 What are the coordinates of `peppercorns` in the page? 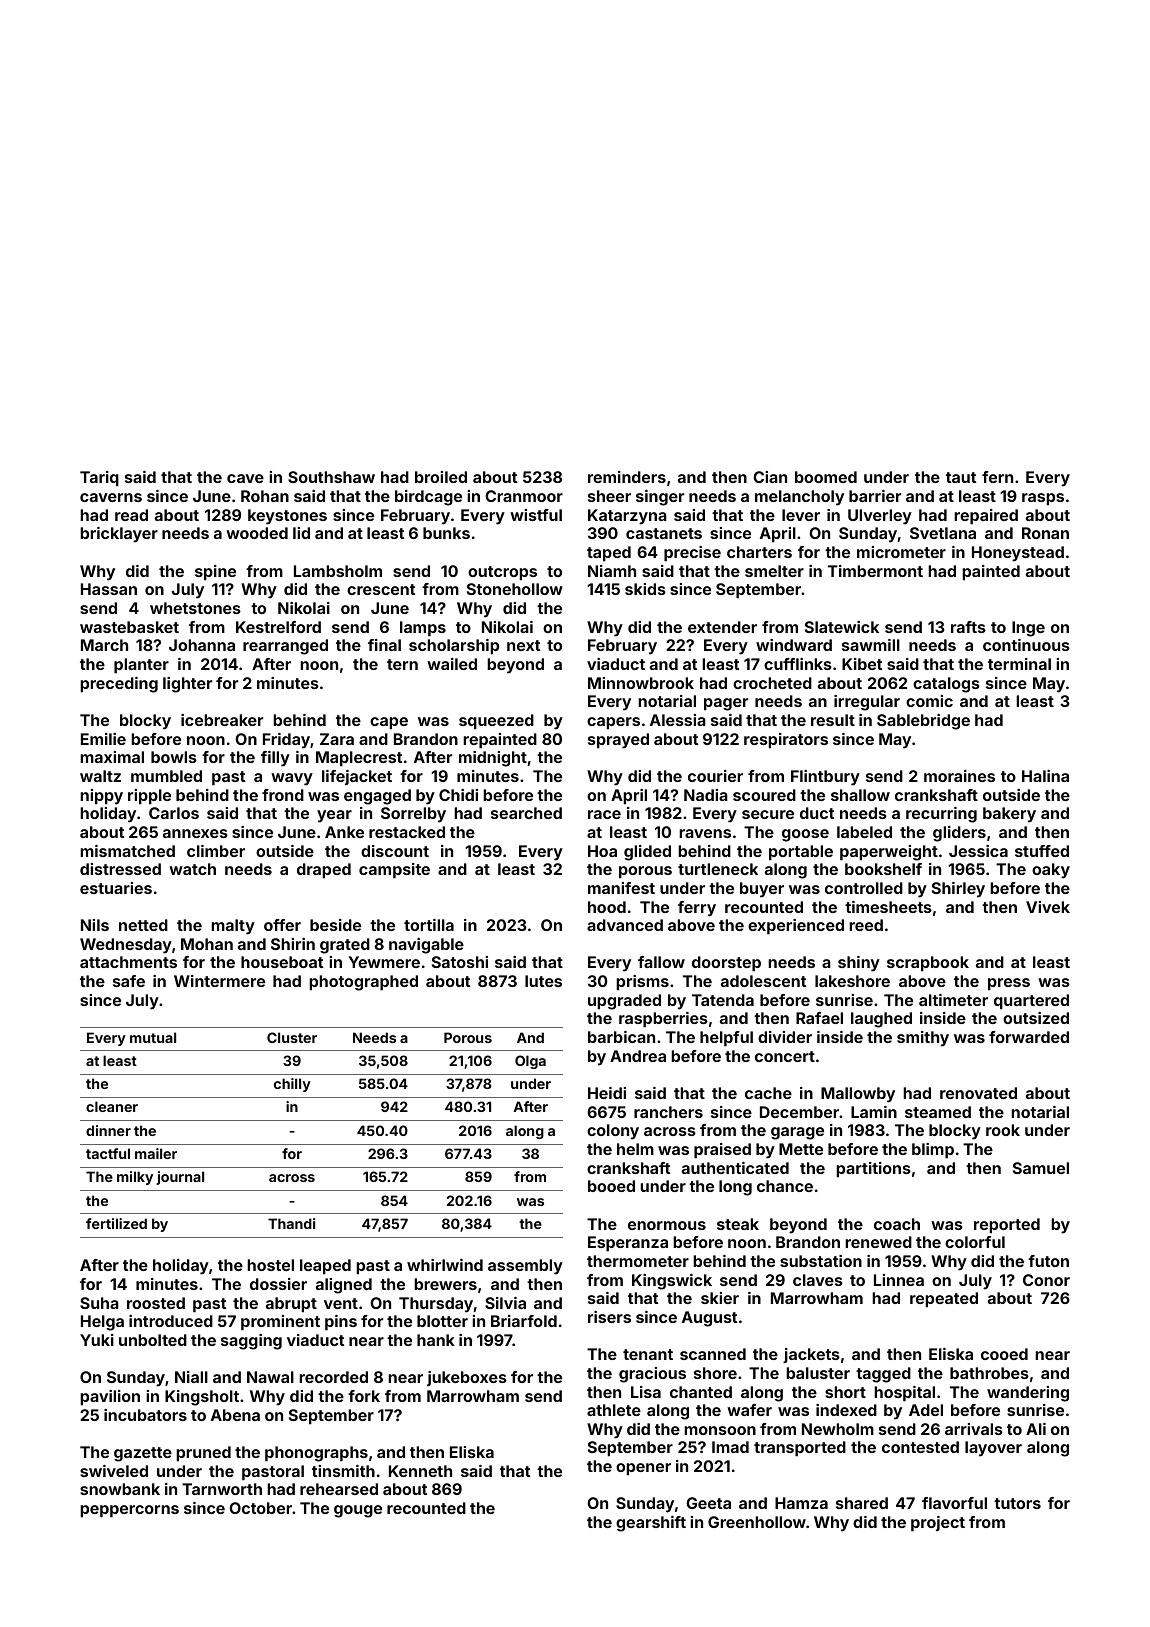 It's located at (129, 1511).
